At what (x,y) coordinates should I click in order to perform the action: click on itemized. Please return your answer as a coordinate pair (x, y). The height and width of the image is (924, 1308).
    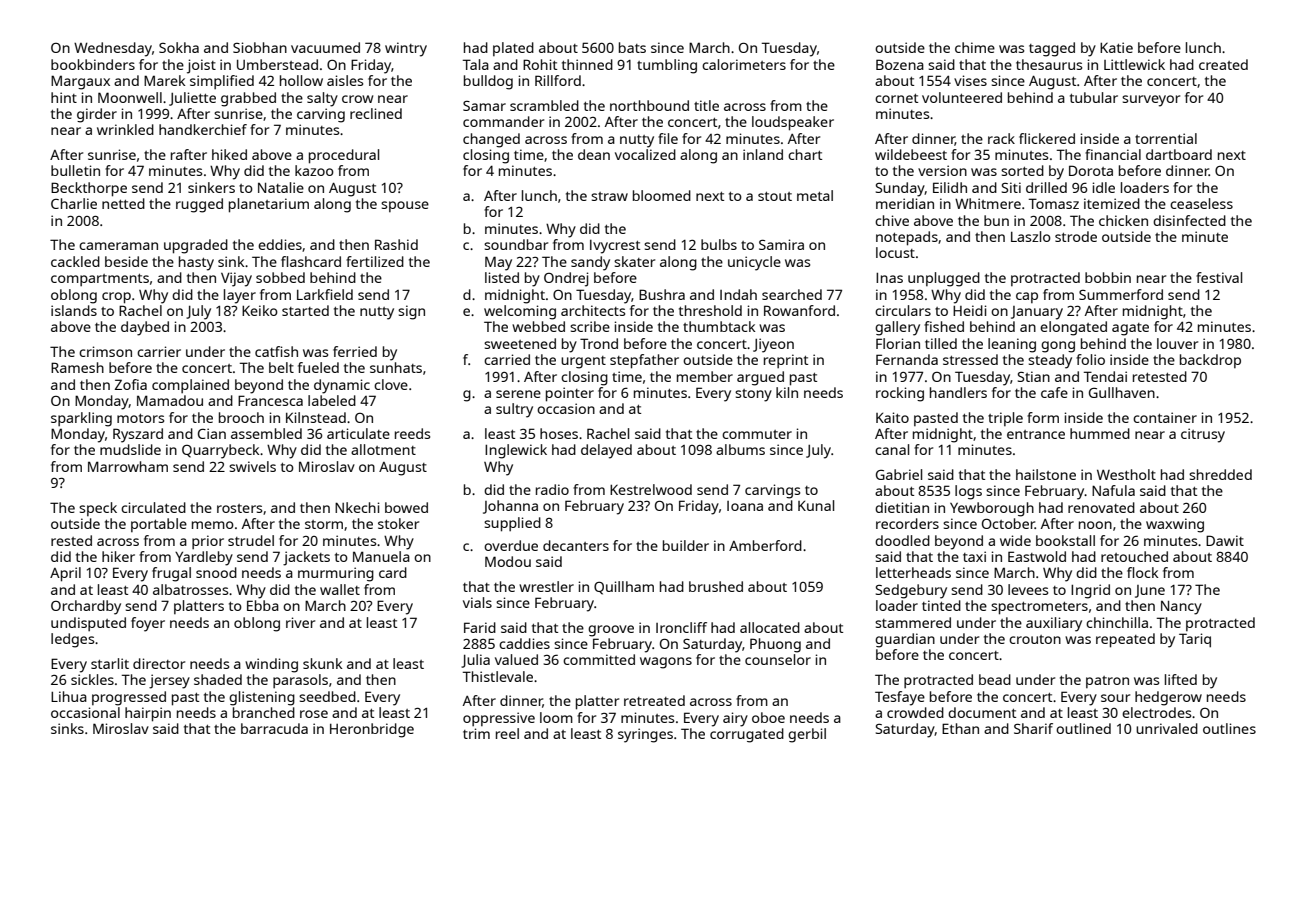
    Looking at the image, I should click on (1112, 203).
